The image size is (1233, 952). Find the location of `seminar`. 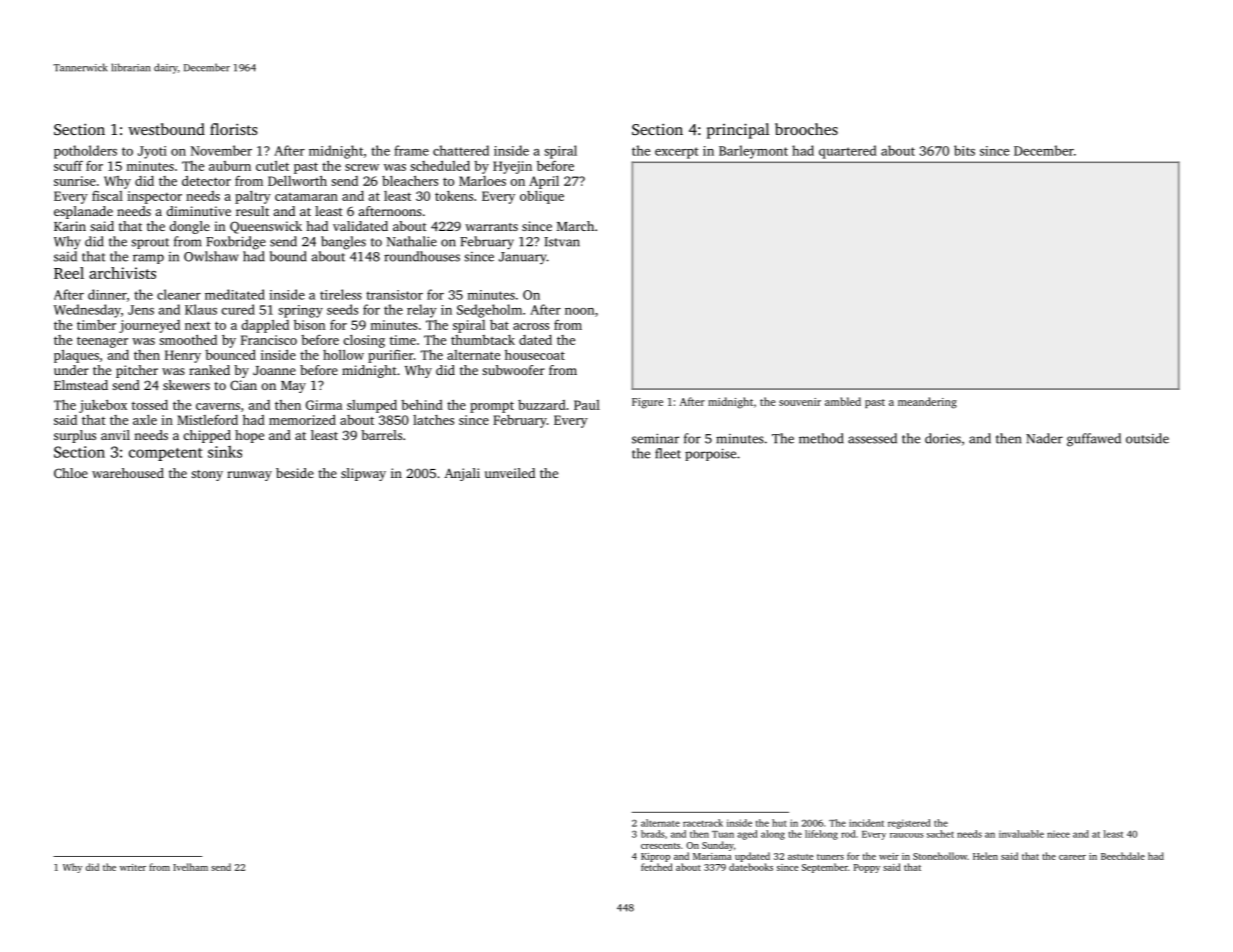

seminar is located at coordinates (655, 438).
